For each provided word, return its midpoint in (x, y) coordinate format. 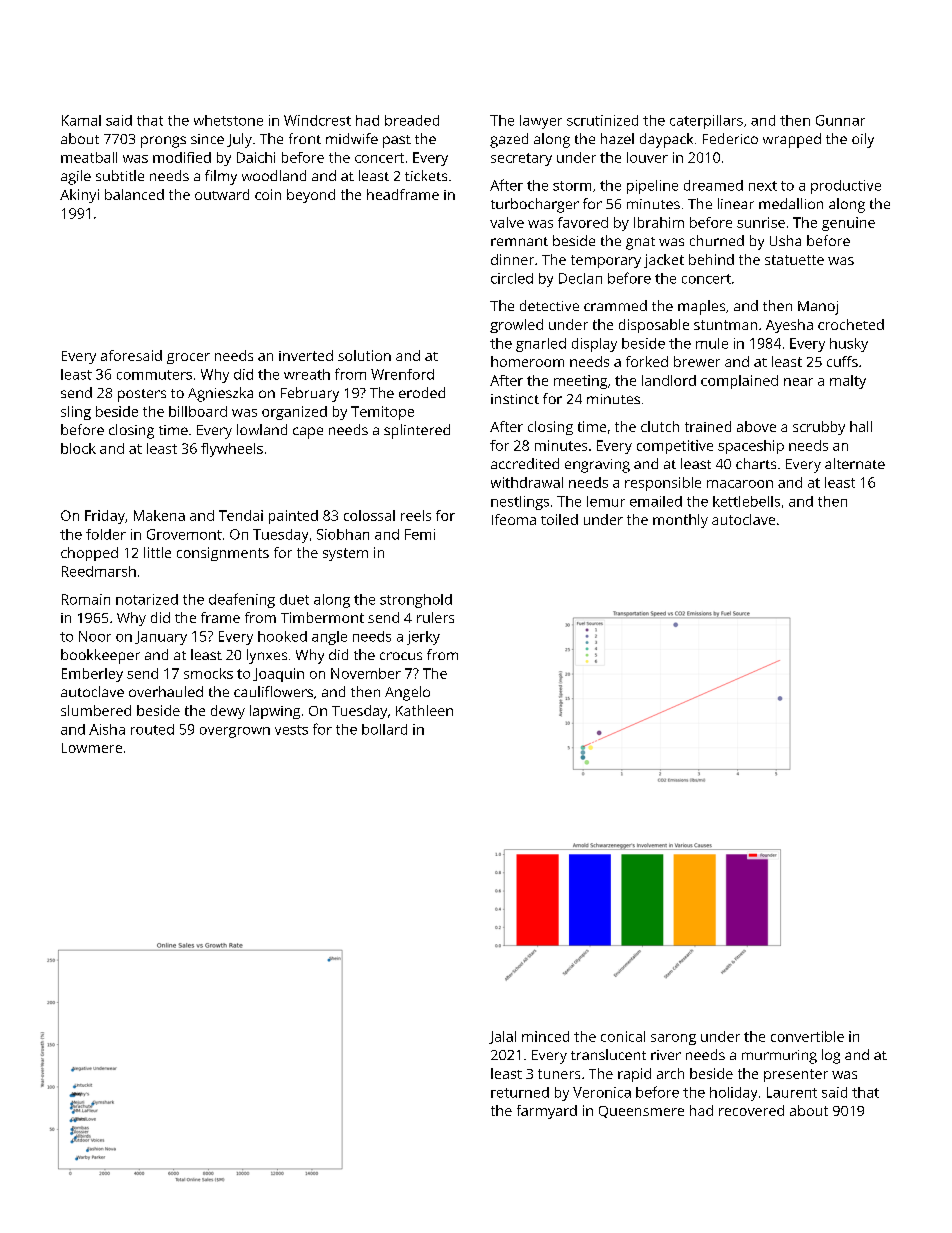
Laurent (792, 1092)
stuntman (725, 325)
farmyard (547, 1112)
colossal (369, 515)
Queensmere (641, 1112)
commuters (154, 375)
